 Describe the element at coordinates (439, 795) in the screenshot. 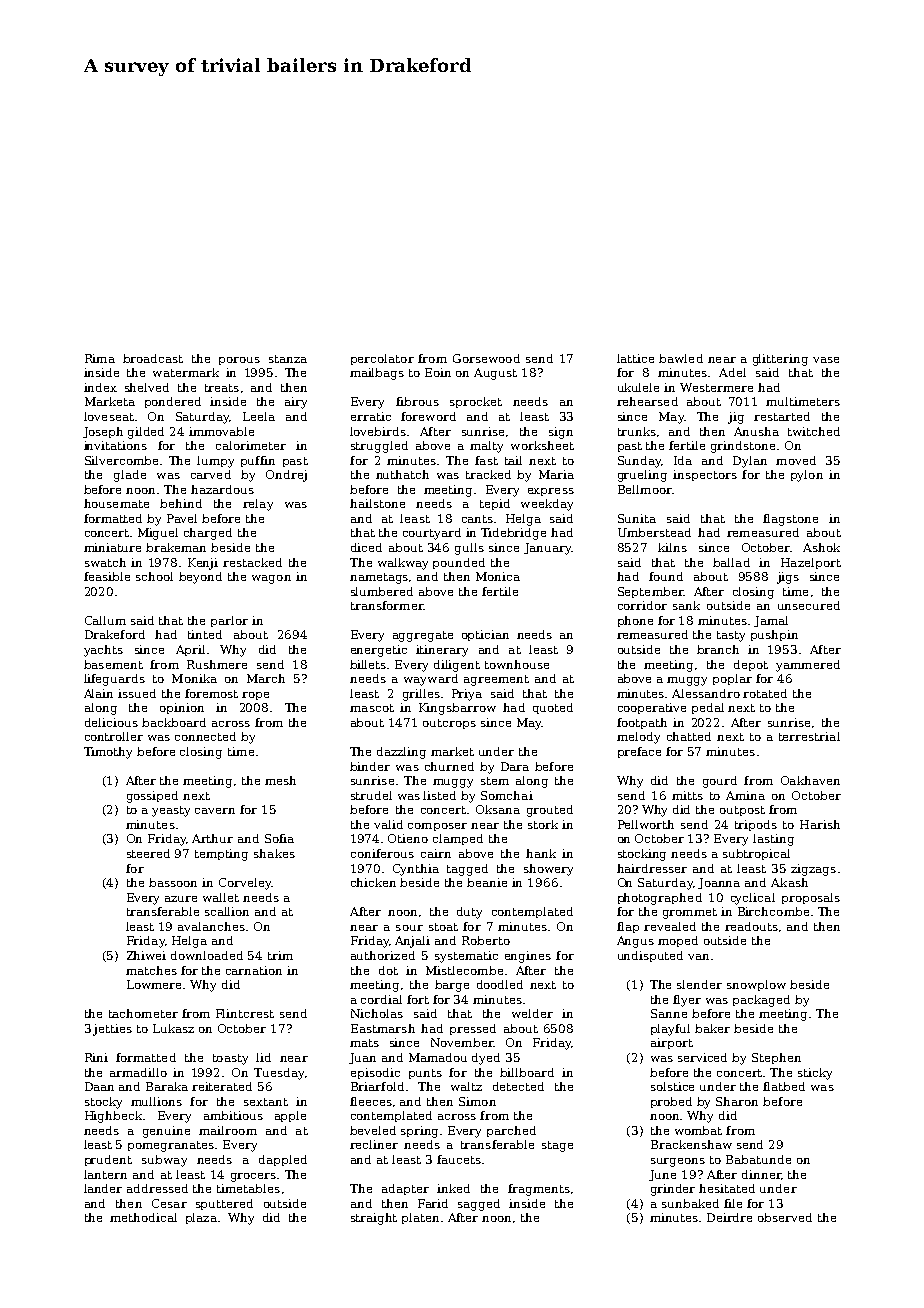

I see `listed` at that location.
